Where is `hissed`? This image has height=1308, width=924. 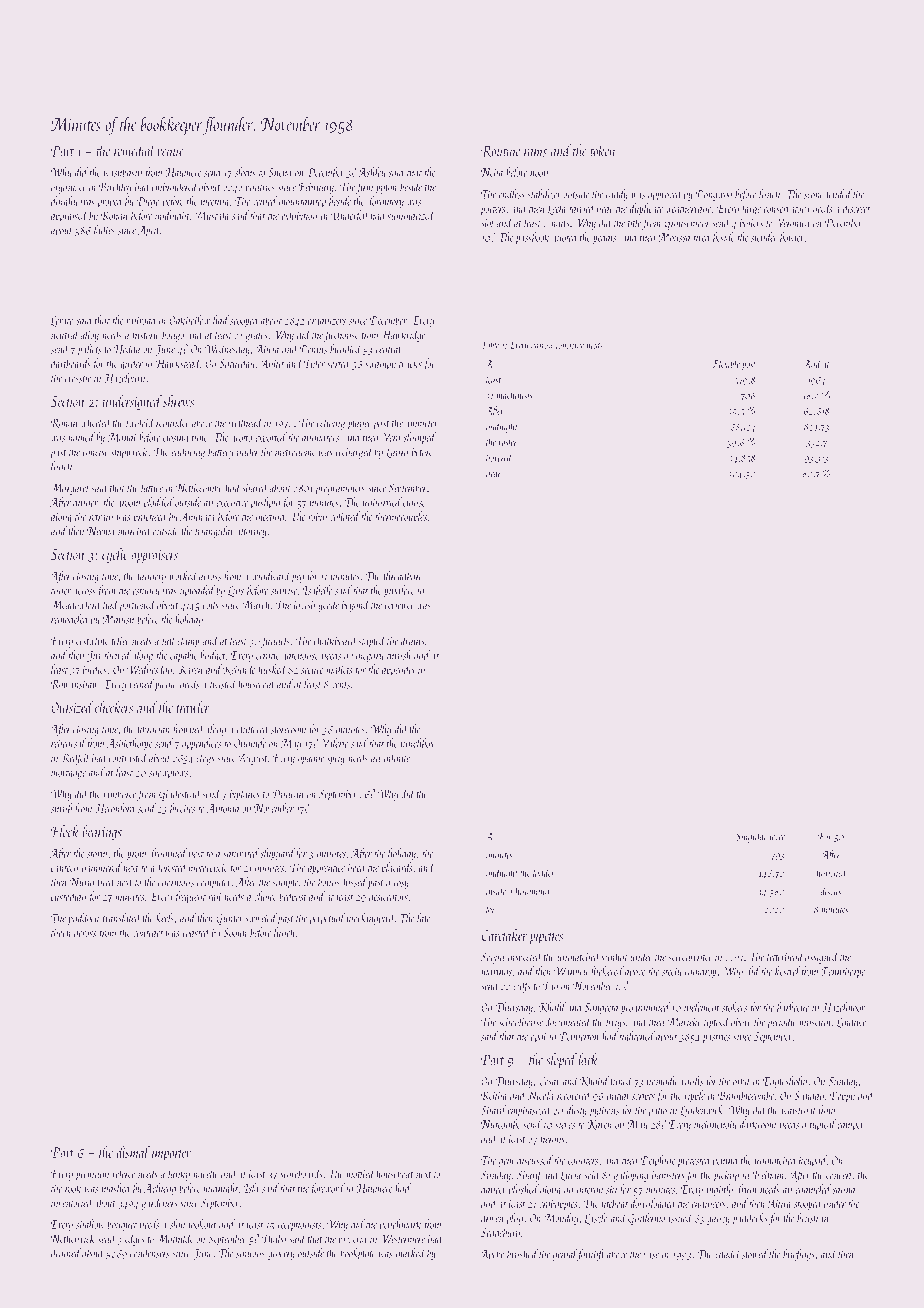
hissed is located at coordinates (355, 882).
